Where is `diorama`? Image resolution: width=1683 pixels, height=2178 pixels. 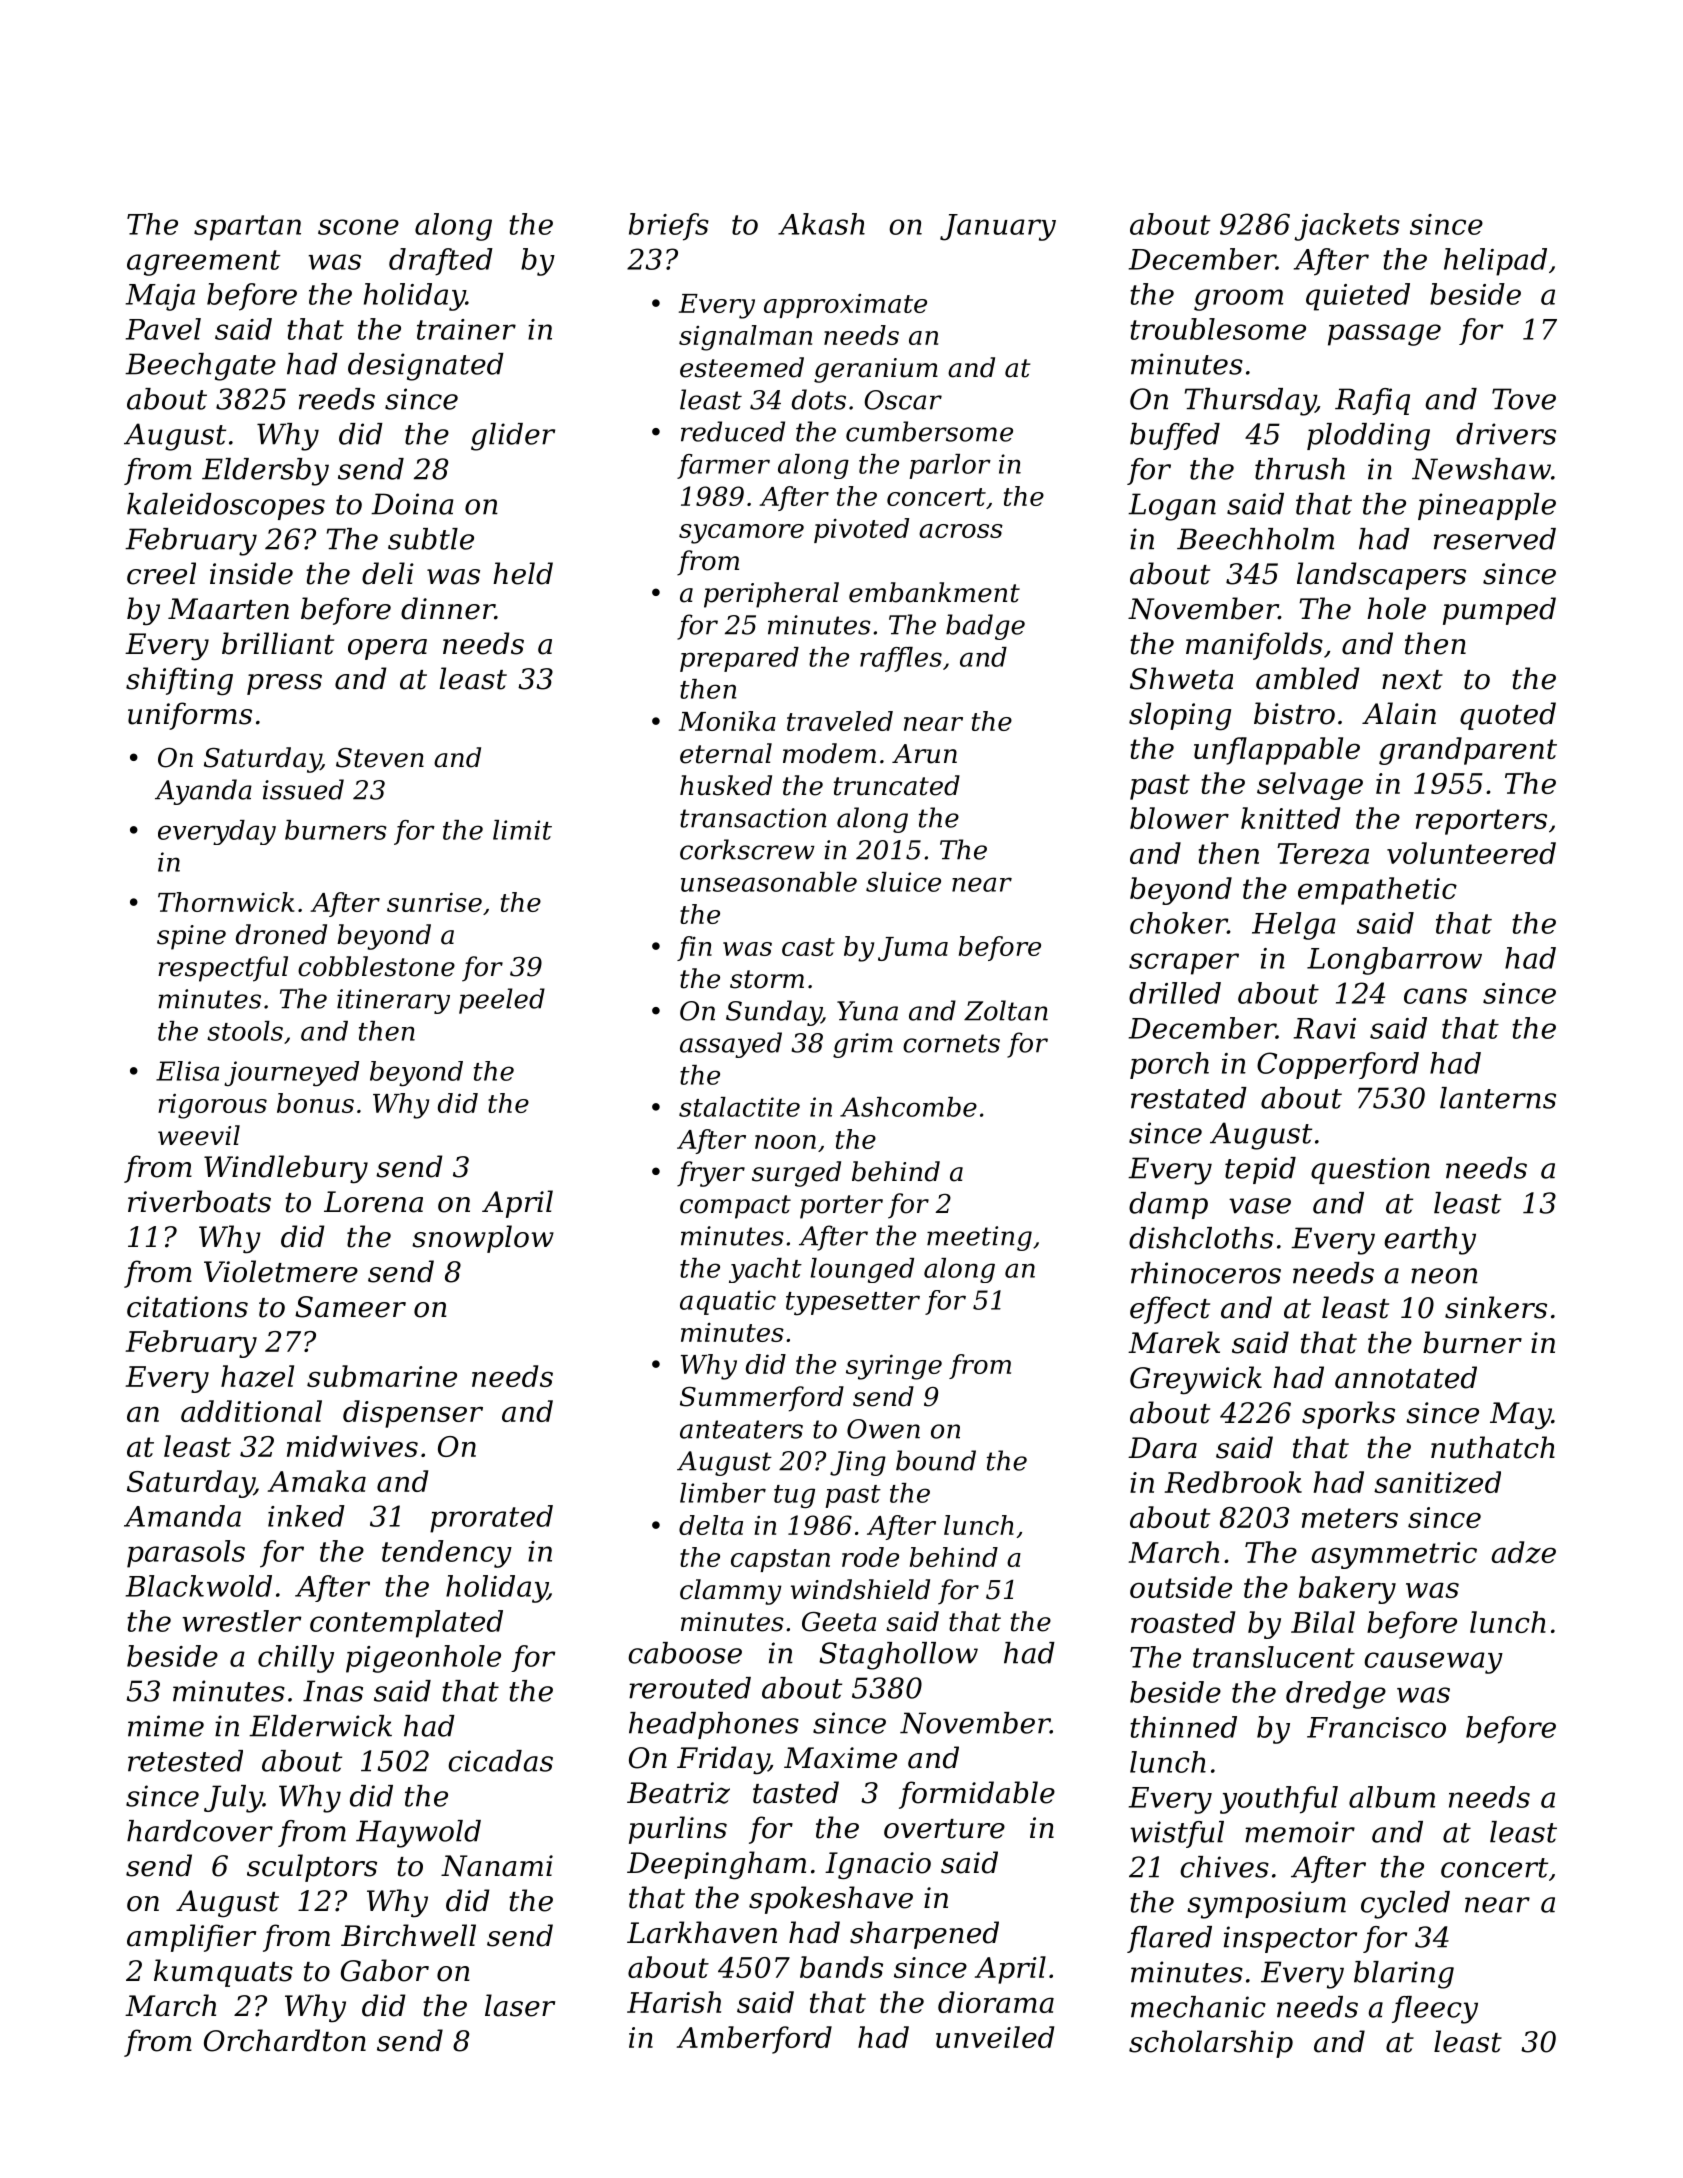 diorama is located at coordinates (996, 2002).
